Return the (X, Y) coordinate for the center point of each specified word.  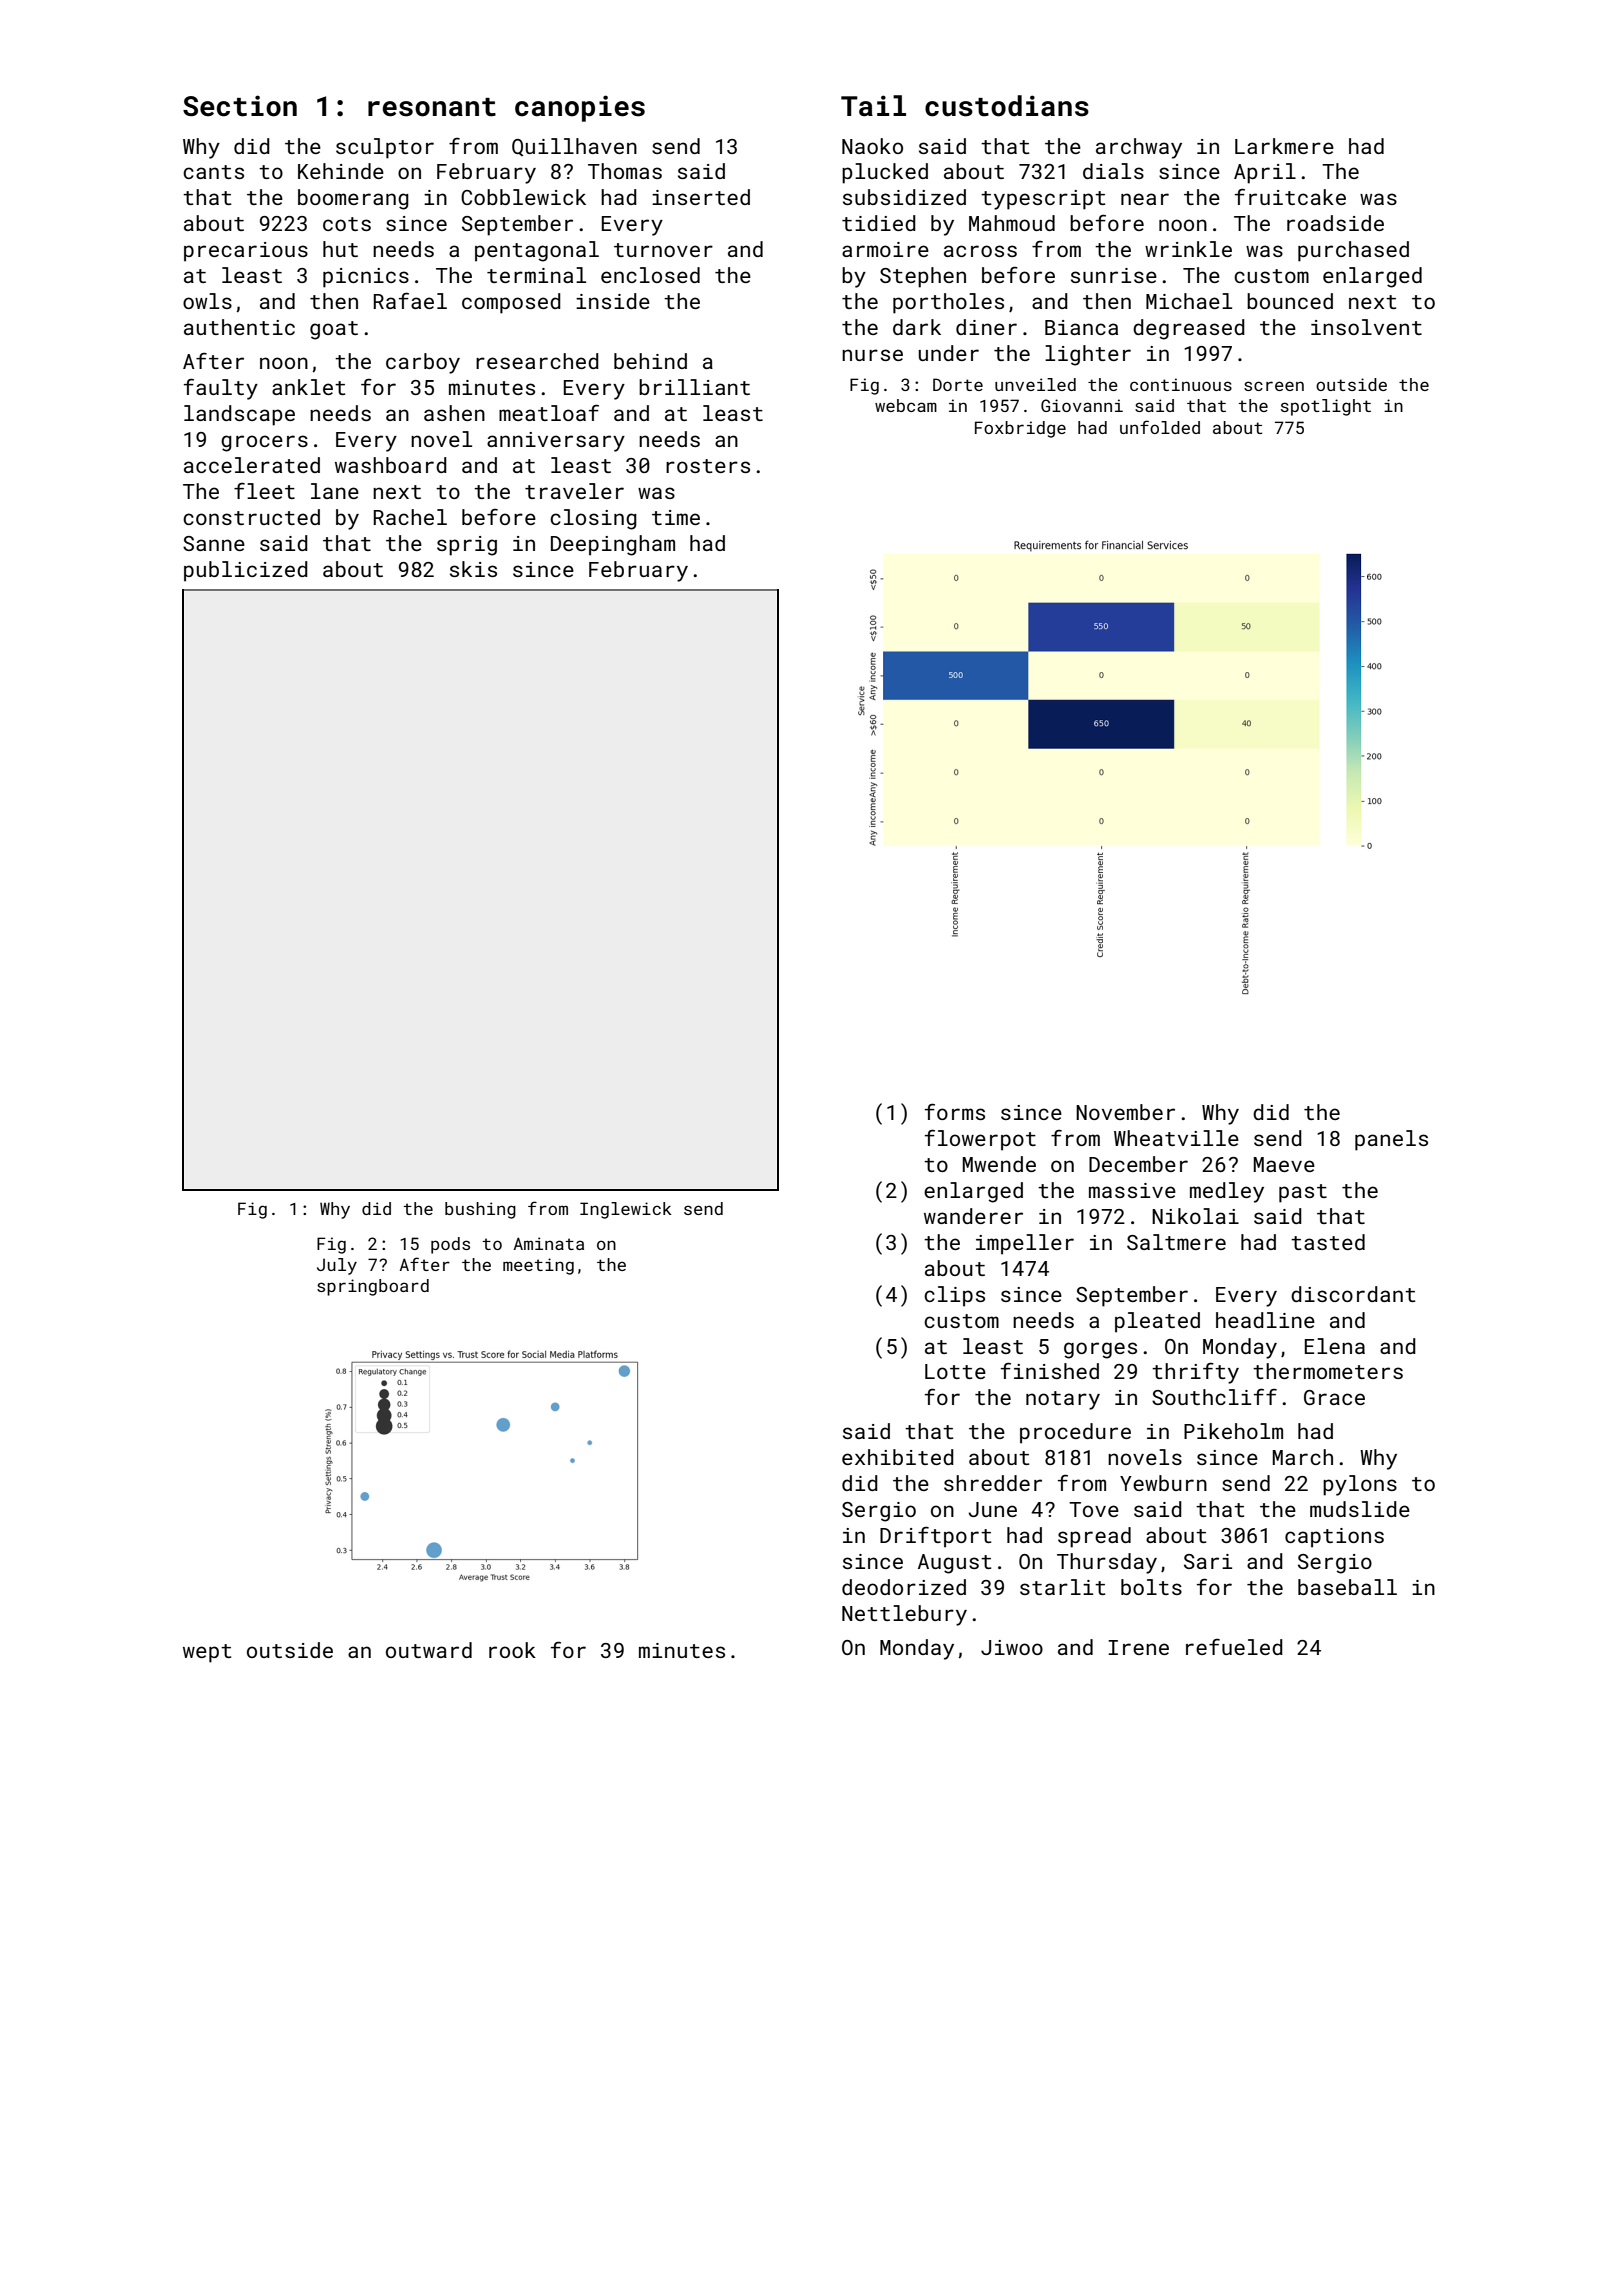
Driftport (935, 1537)
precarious (246, 252)
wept (207, 1653)
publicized (246, 571)
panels (1391, 1140)
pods (450, 1245)
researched (537, 361)
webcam (906, 405)
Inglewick (626, 1210)
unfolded (1160, 427)
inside (613, 301)
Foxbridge (1020, 429)
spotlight (1326, 407)
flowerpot (980, 1140)
